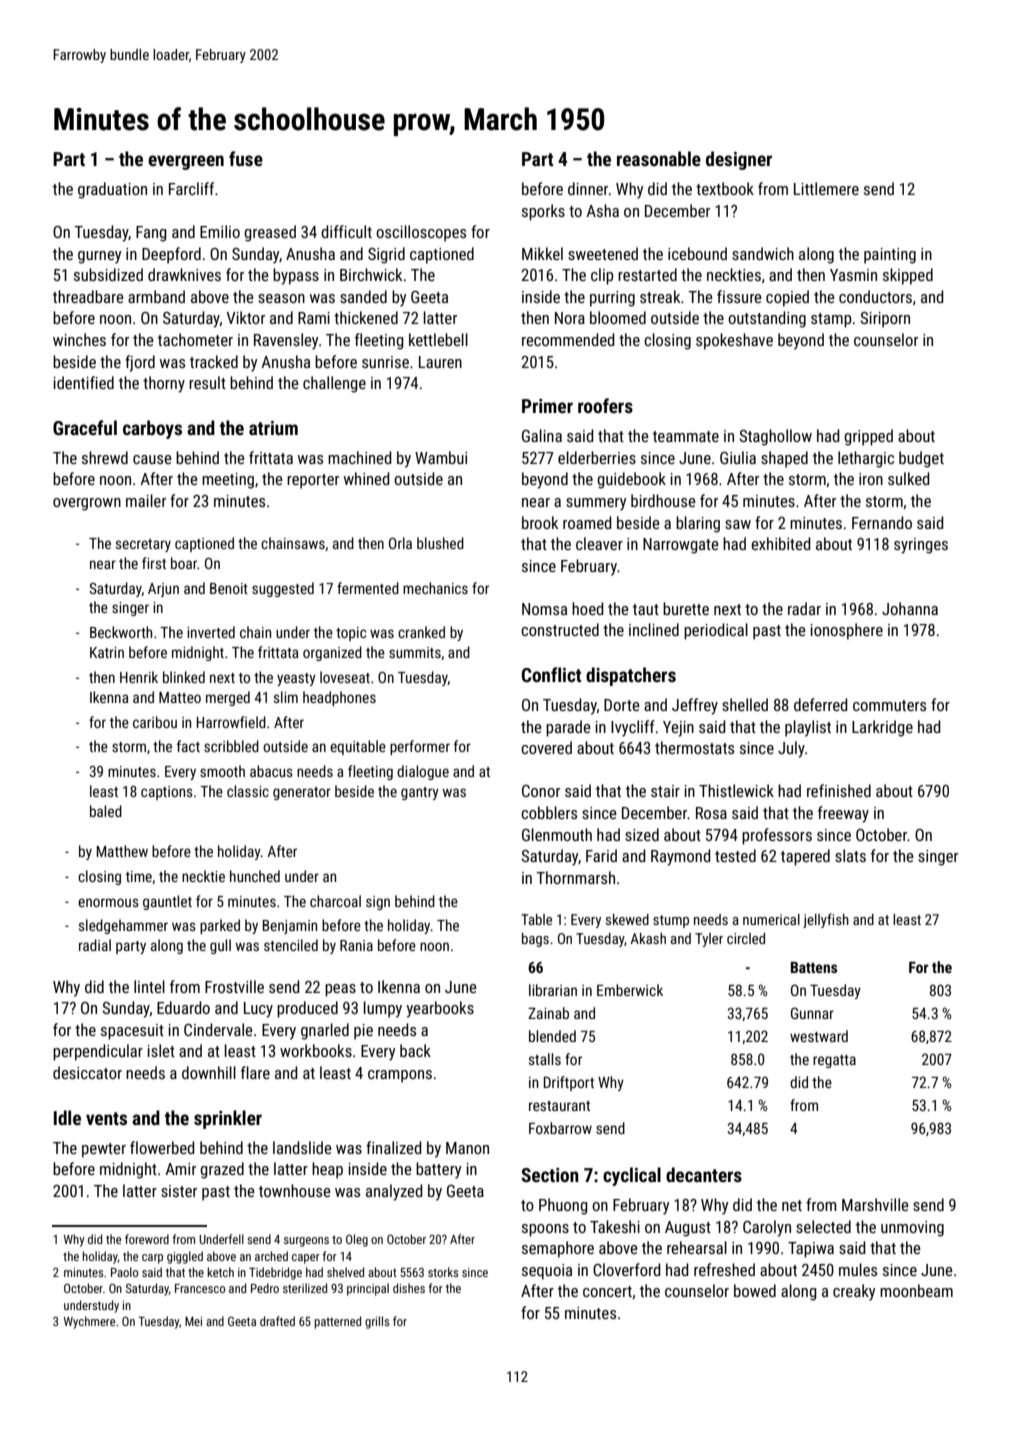 The width and height of the screenshot is (1012, 1437). Describe the element at coordinates (834, 1061) in the screenshot. I see `regatta` at that location.
